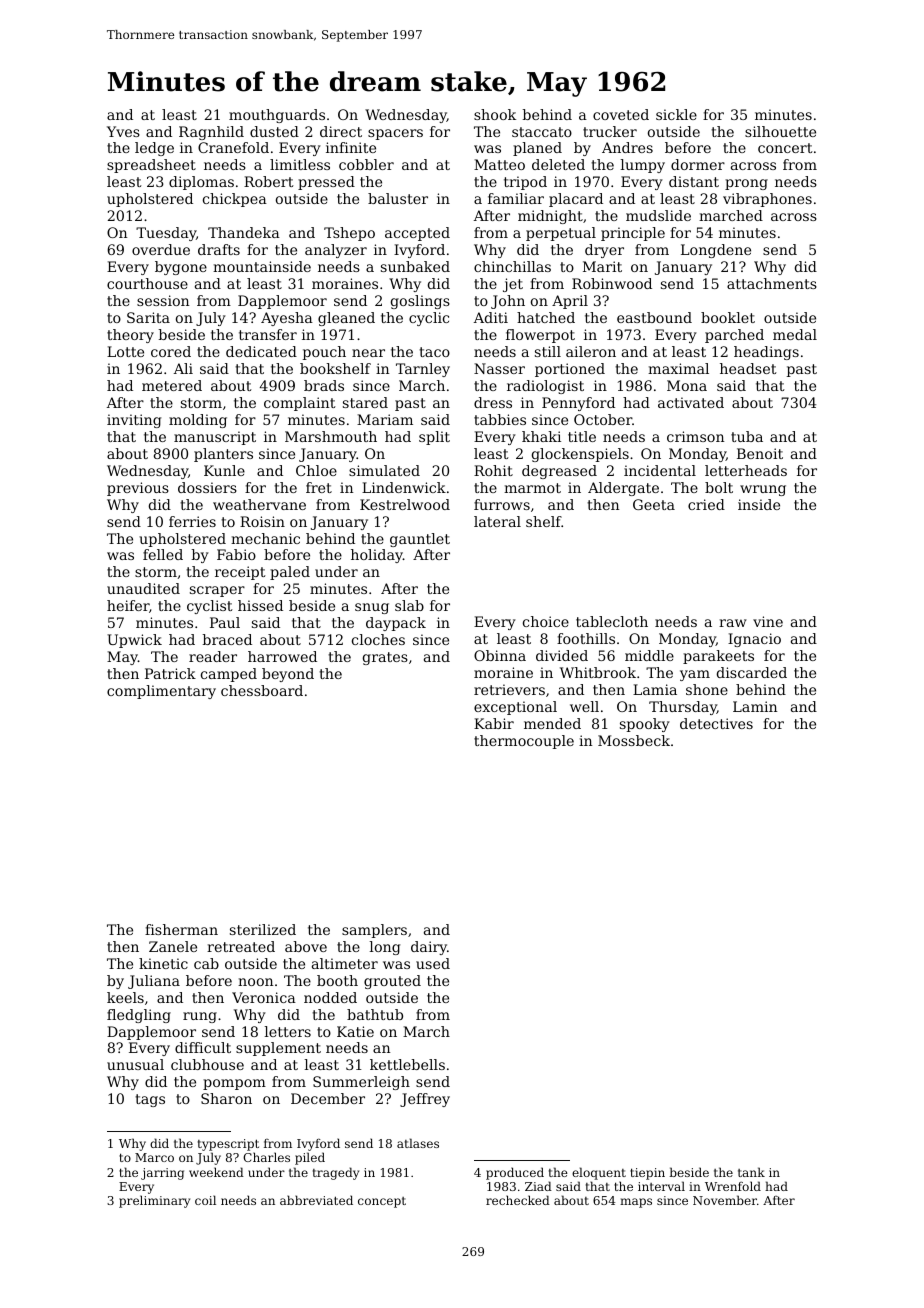 The width and height of the document is (924, 1308). I want to click on concept, so click(382, 1202).
